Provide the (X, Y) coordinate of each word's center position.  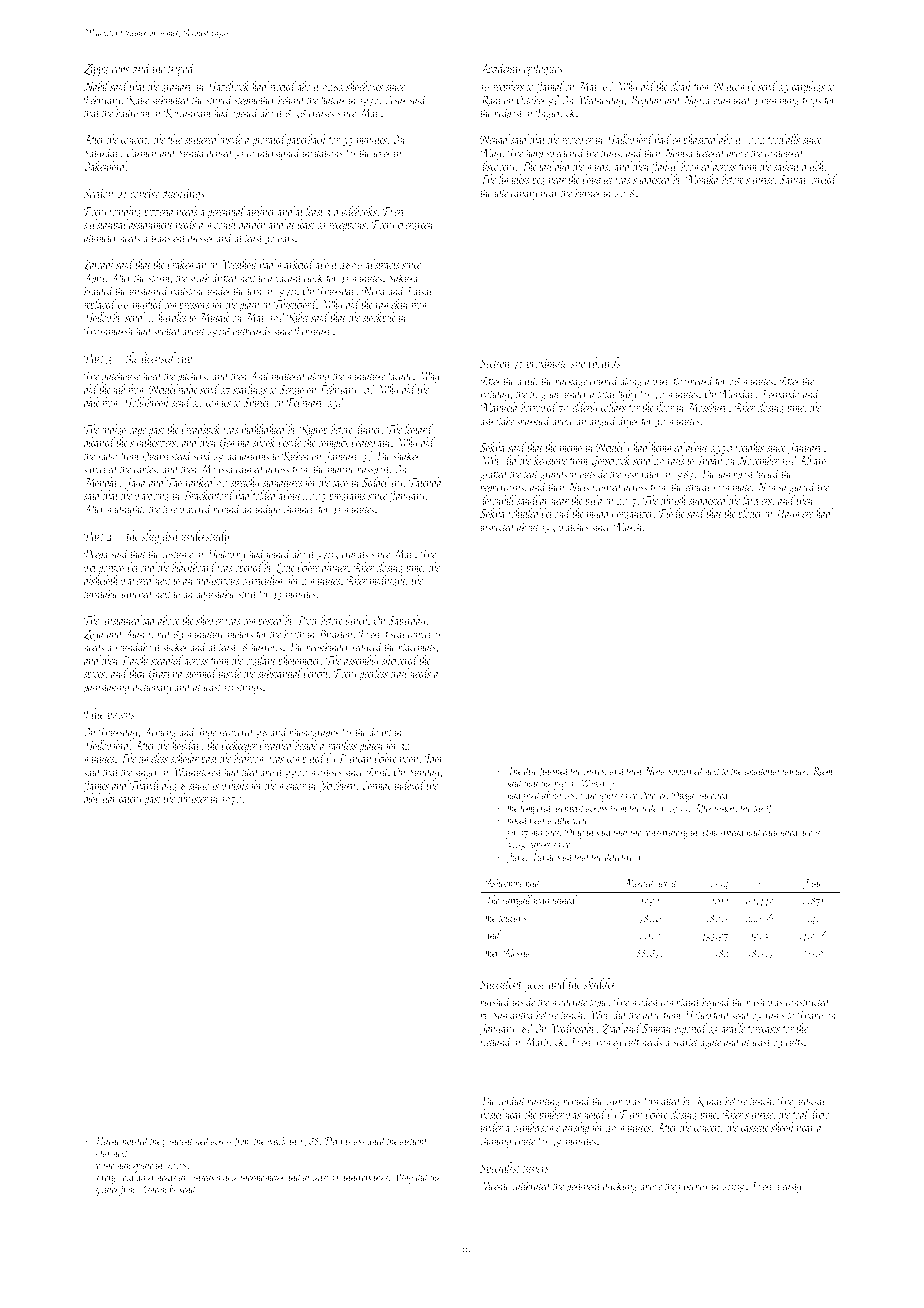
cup (184, 361)
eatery (130, 801)
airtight (414, 1142)
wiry (661, 382)
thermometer (262, 1177)
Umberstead (723, 832)
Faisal (420, 290)
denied (220, 152)
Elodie (672, 513)
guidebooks (355, 212)
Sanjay (793, 181)
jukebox (693, 1186)
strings (249, 688)
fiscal (395, 634)
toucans (513, 918)
